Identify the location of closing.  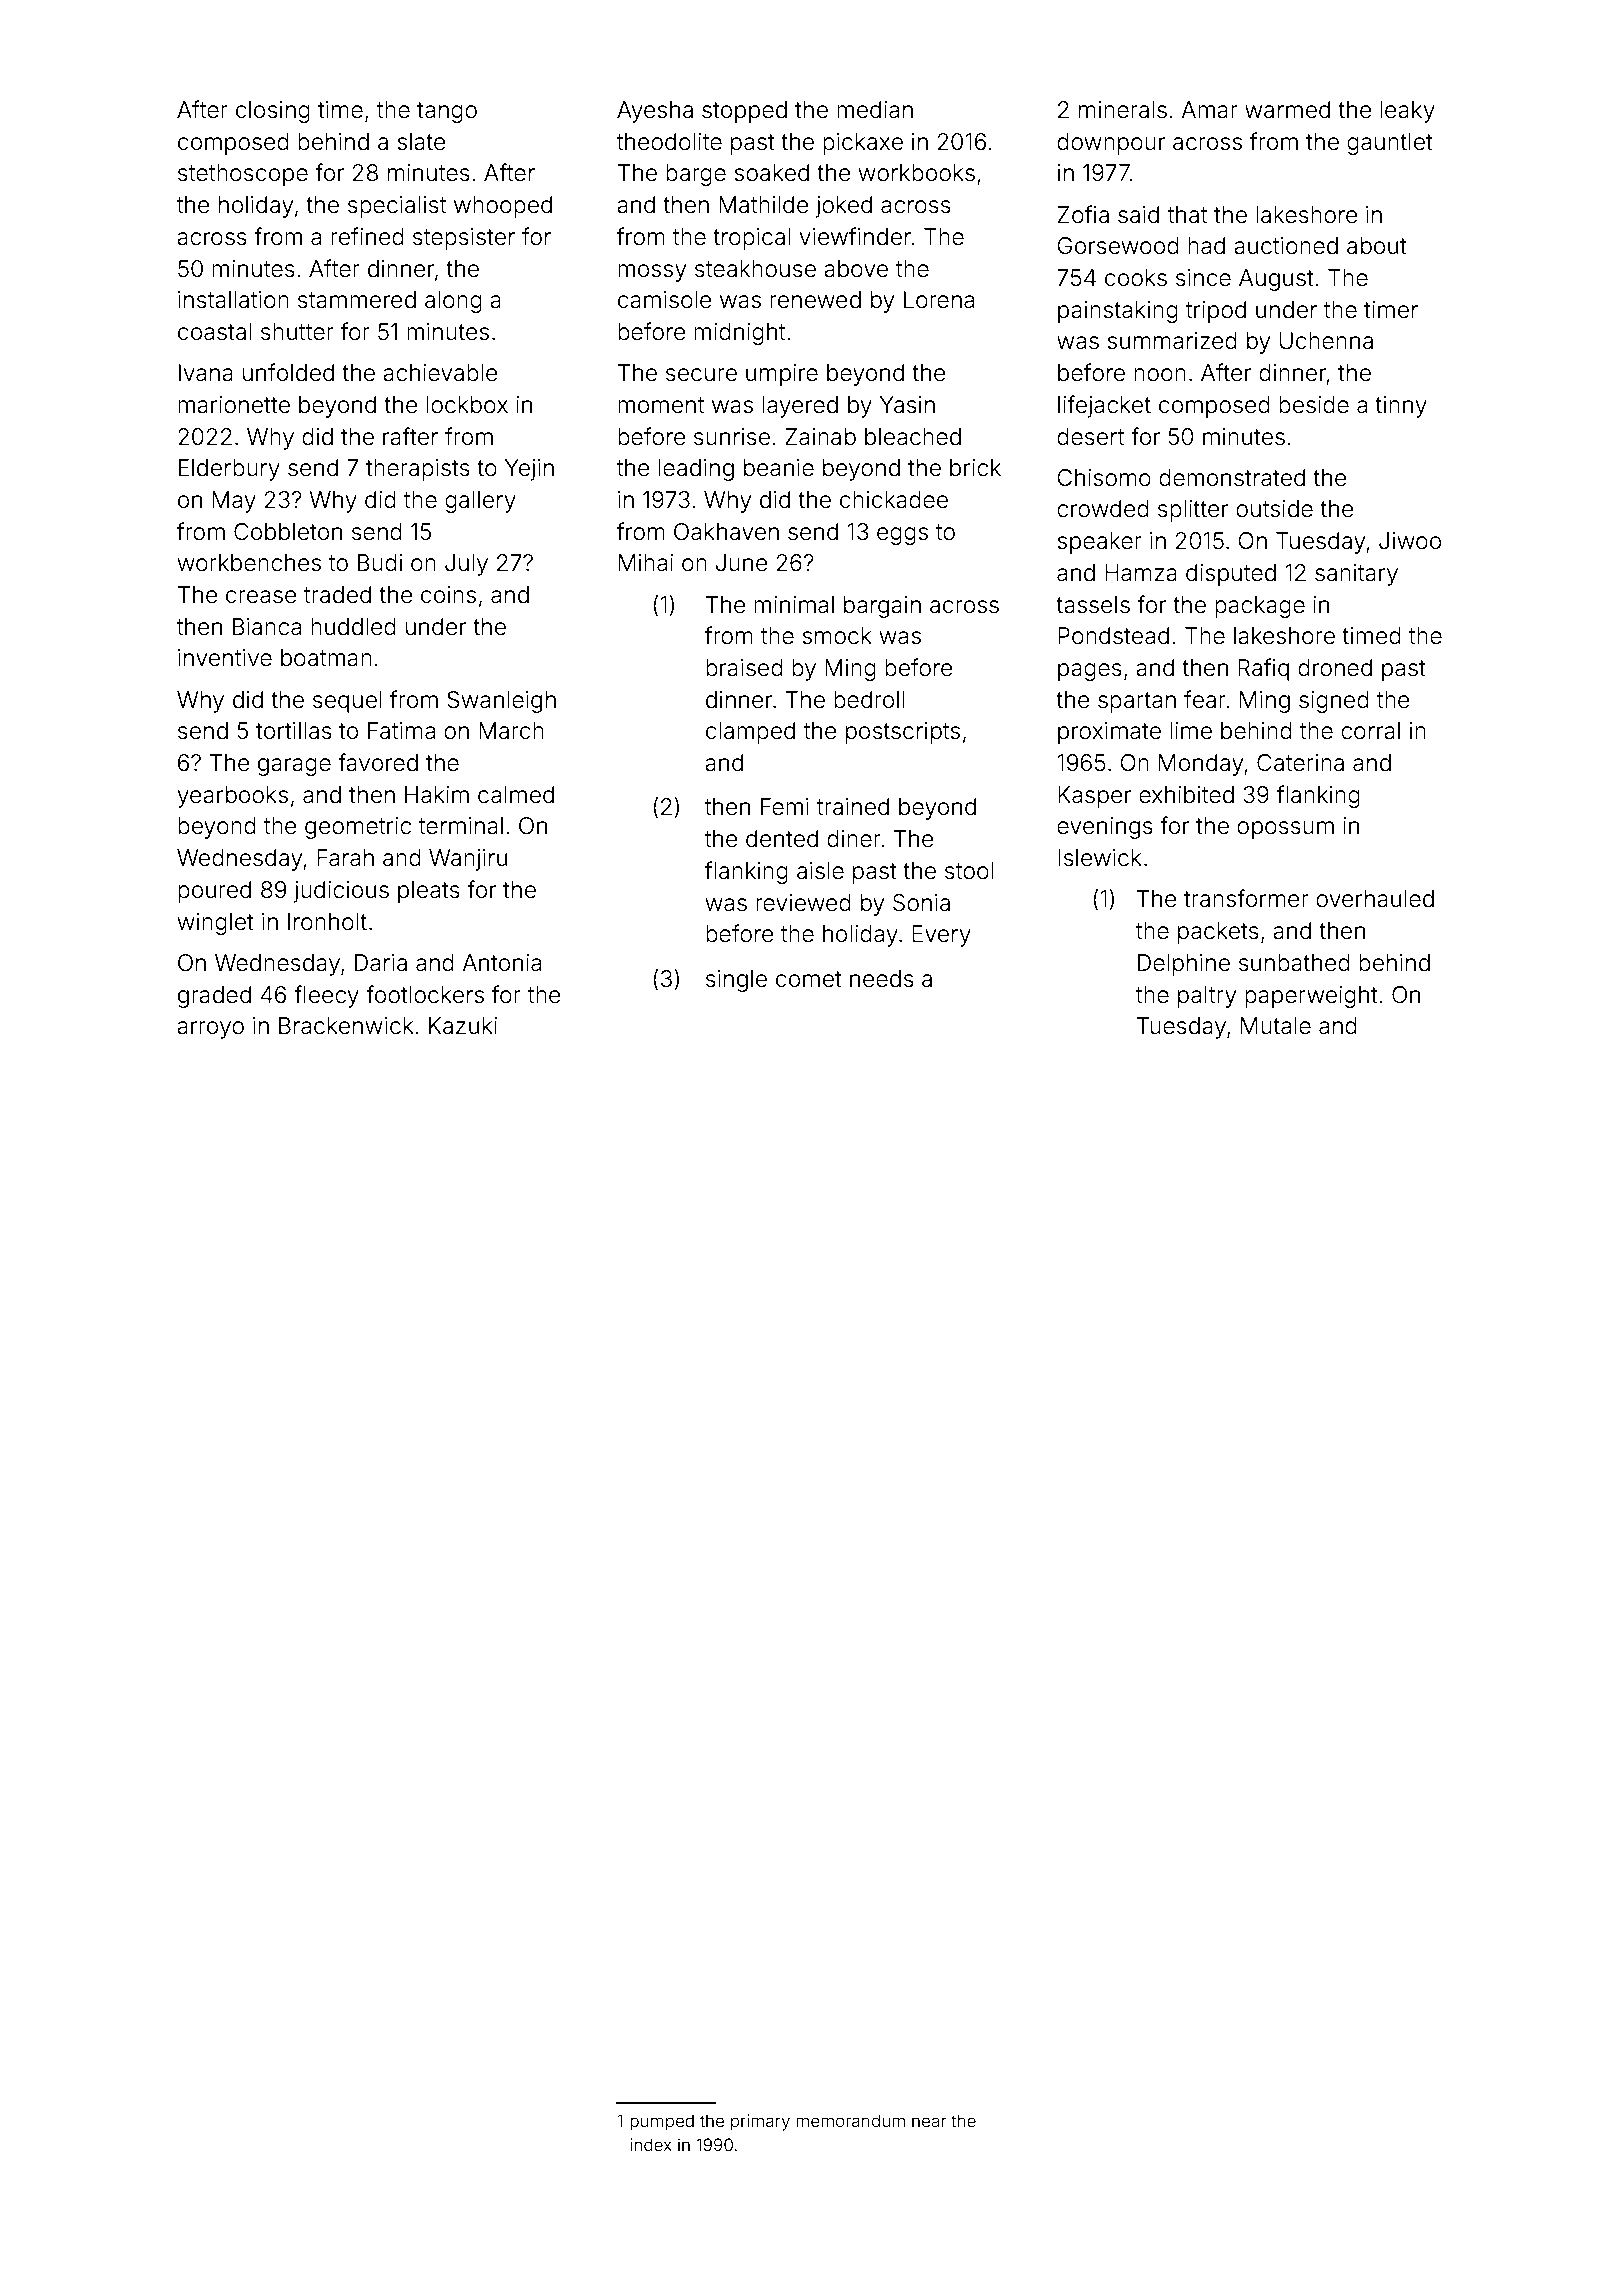
(273, 112).
